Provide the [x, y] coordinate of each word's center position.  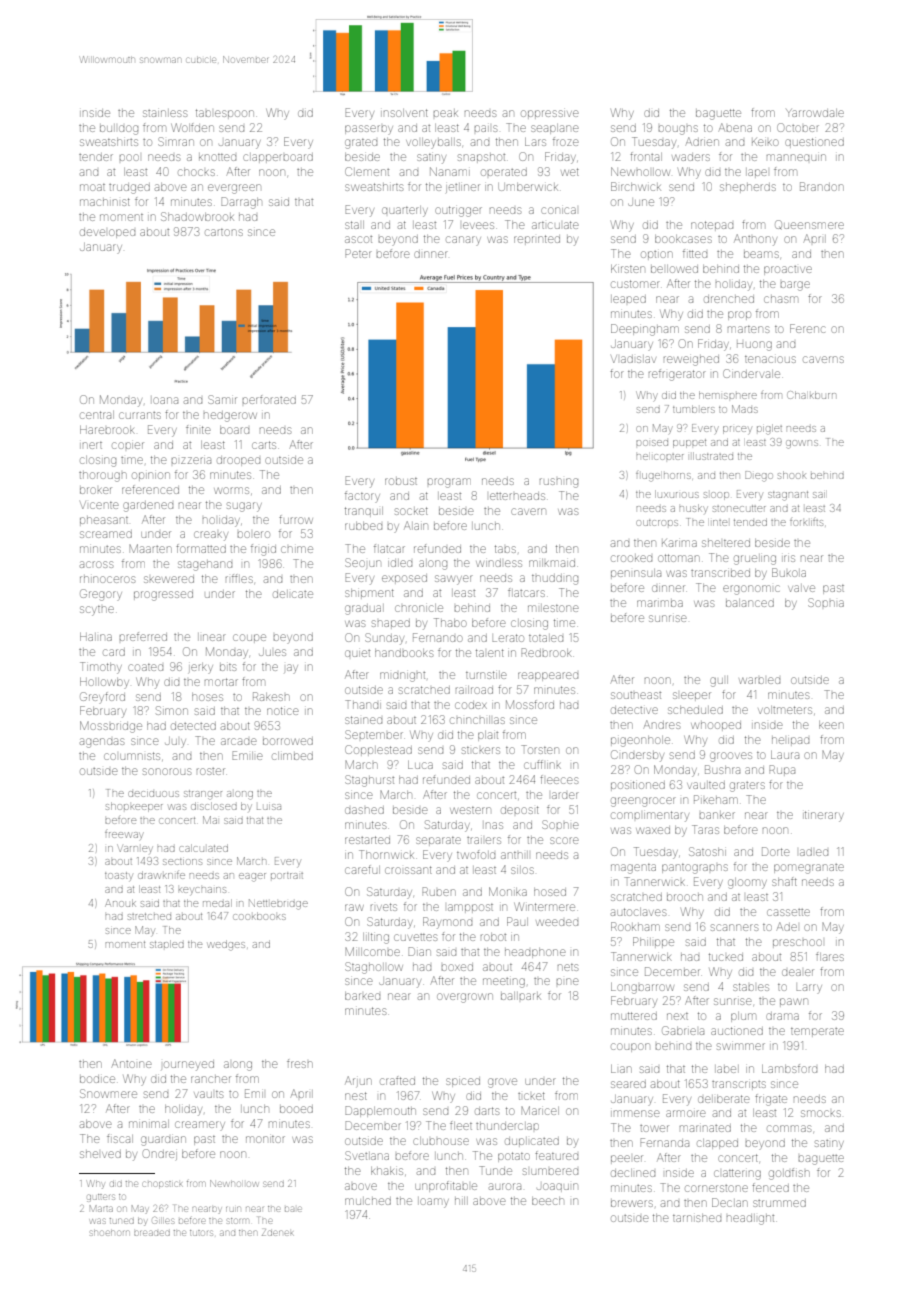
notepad [712, 225]
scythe [97, 611]
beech [548, 1201]
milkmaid [552, 563]
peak [445, 113]
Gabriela [683, 1030]
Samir [222, 399]
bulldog [119, 130]
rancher [211, 1079]
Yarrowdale [815, 113]
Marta [101, 1208]
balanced [750, 603]
